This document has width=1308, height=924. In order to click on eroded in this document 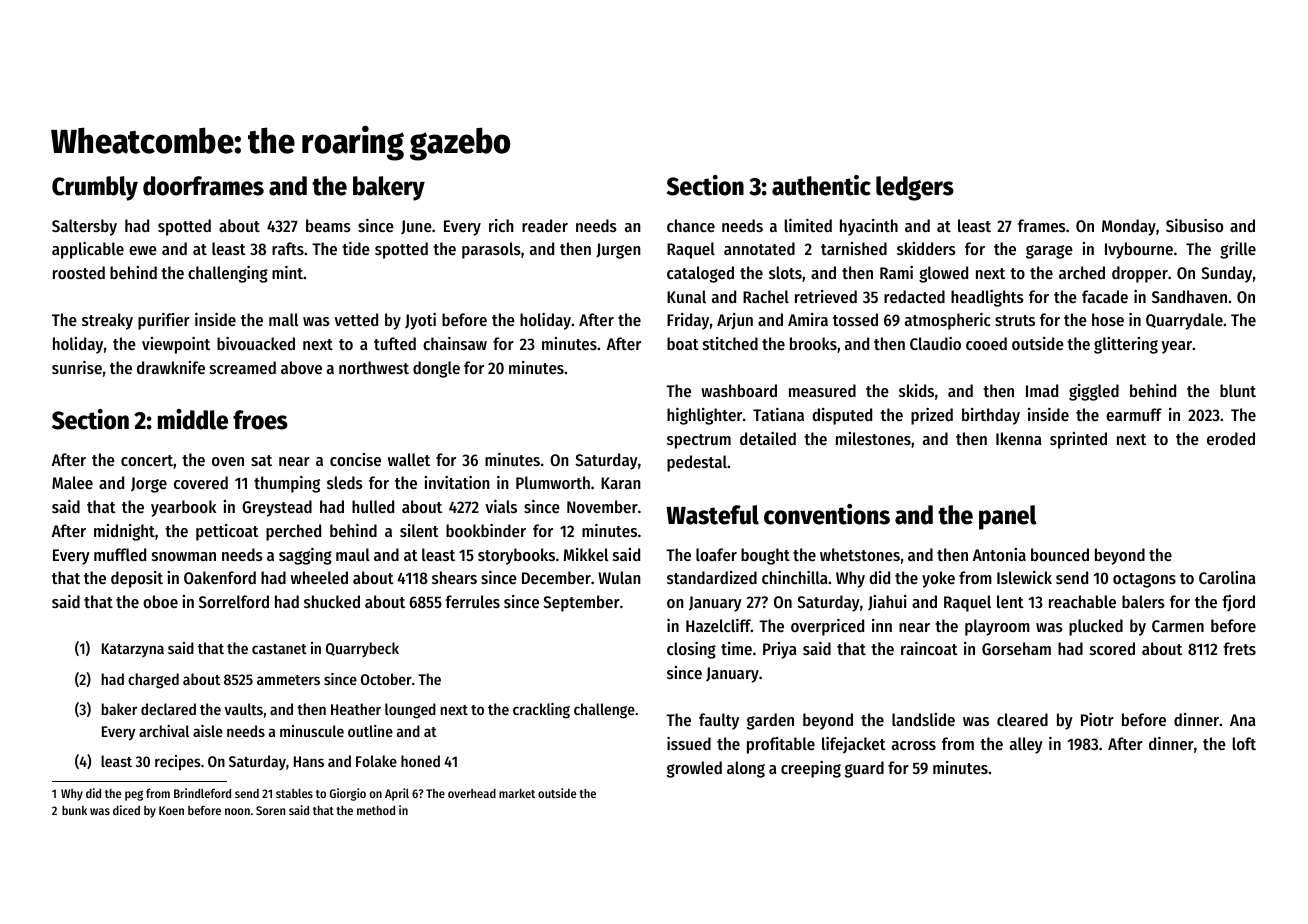, I will do `click(1231, 438)`.
